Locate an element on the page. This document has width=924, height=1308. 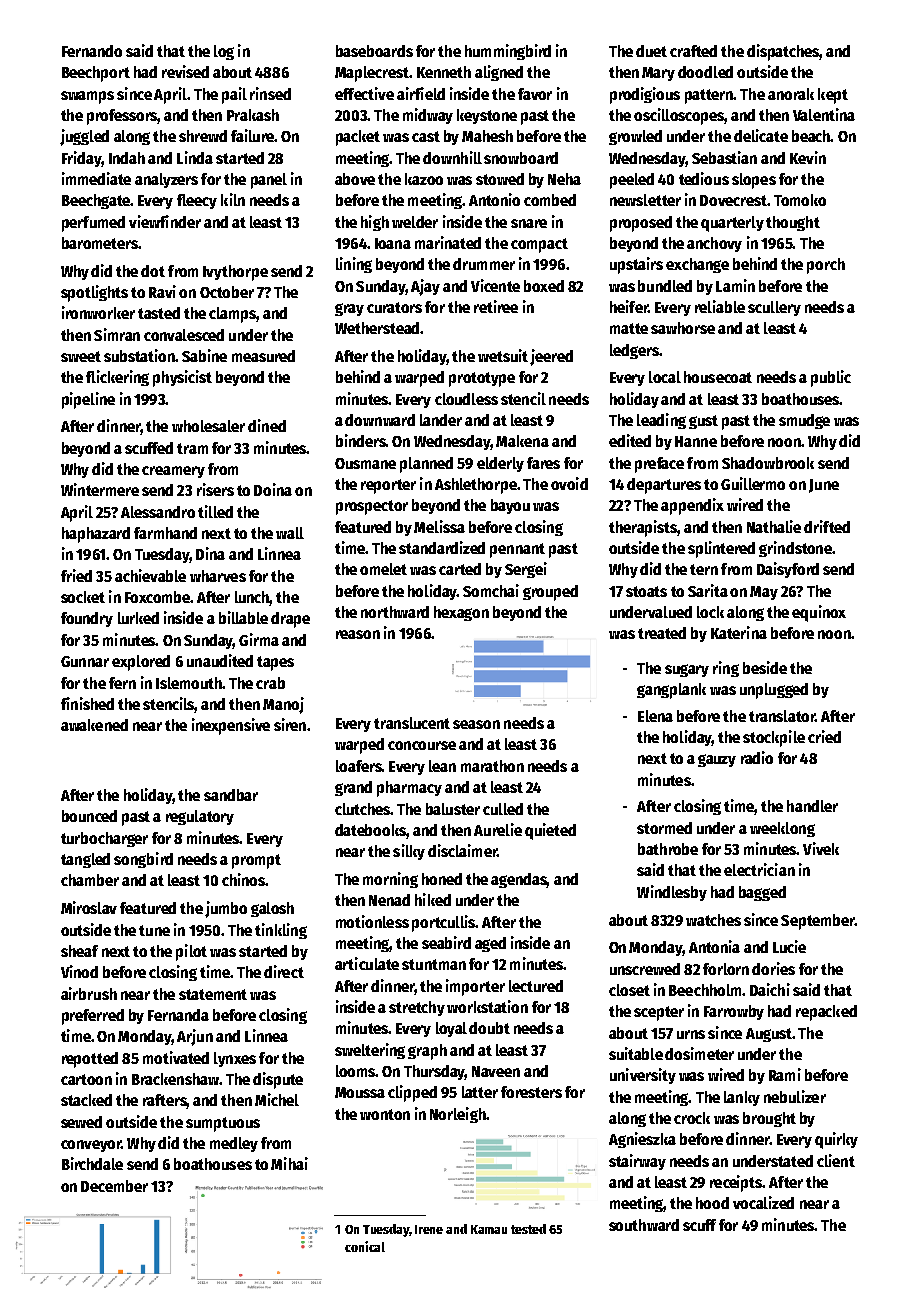
vocalized is located at coordinates (763, 1202).
